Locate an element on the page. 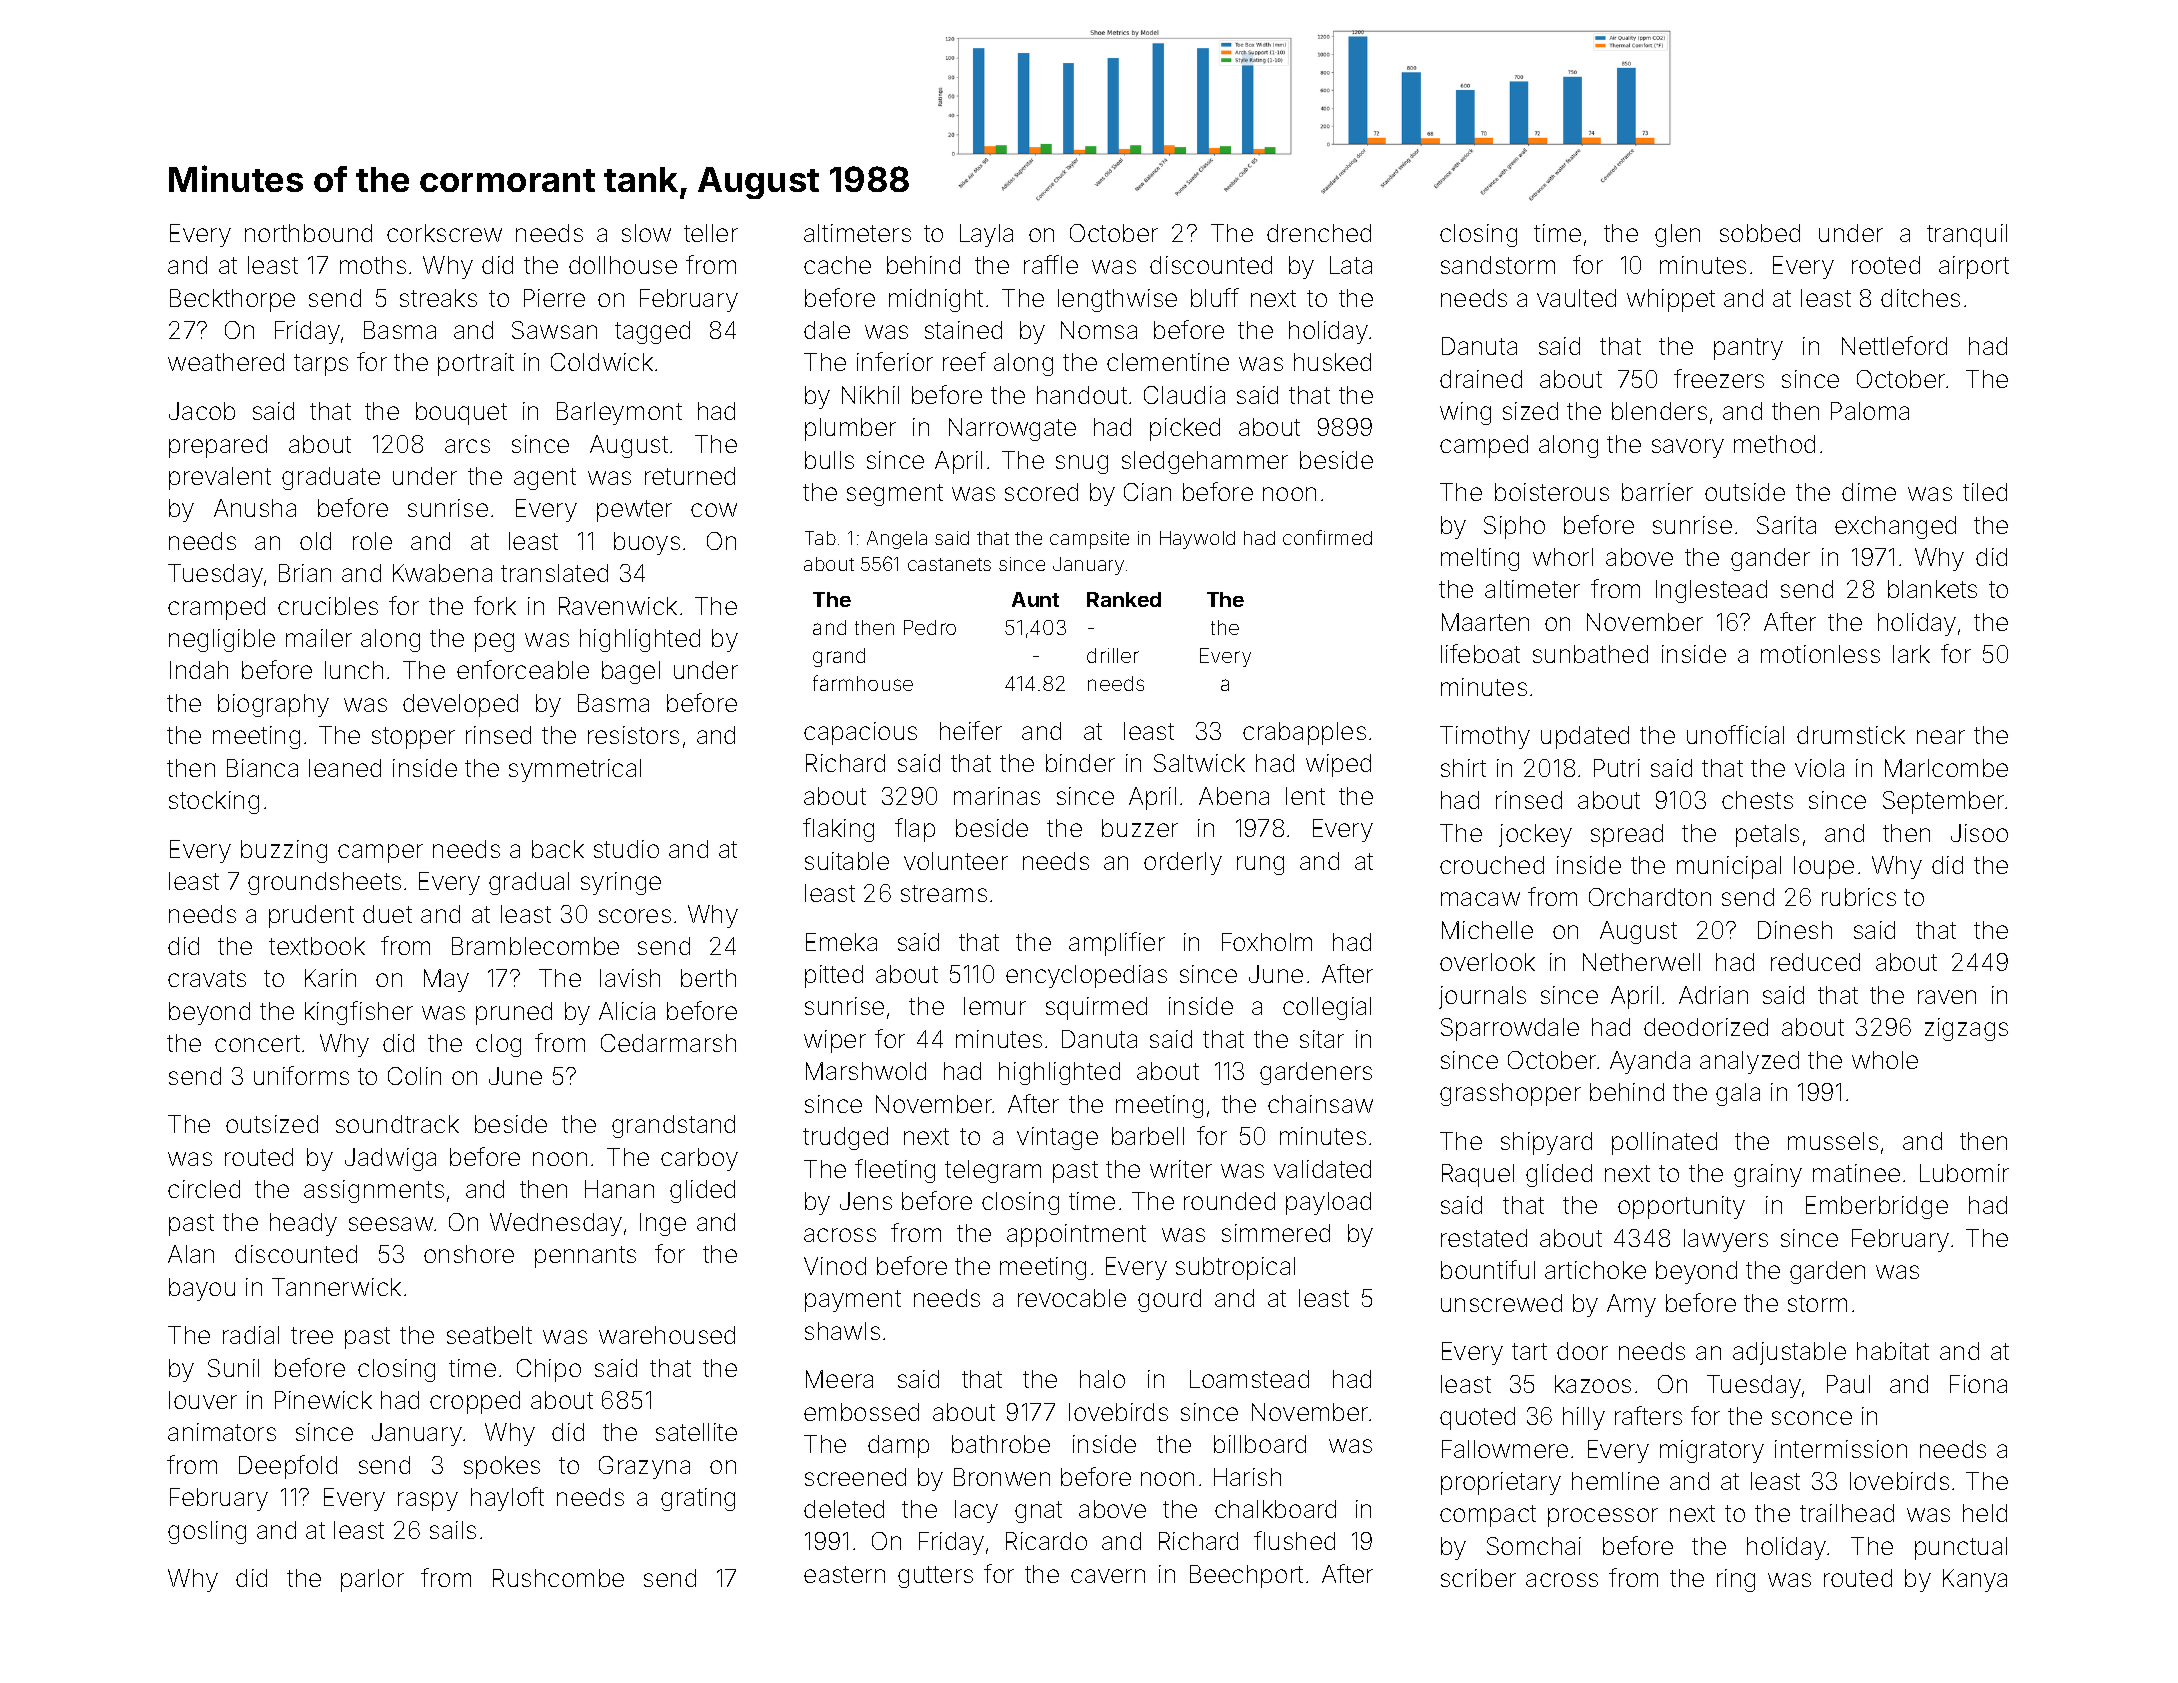 Image resolution: width=2178 pixels, height=1683 pixels. spokes is located at coordinates (502, 1467).
